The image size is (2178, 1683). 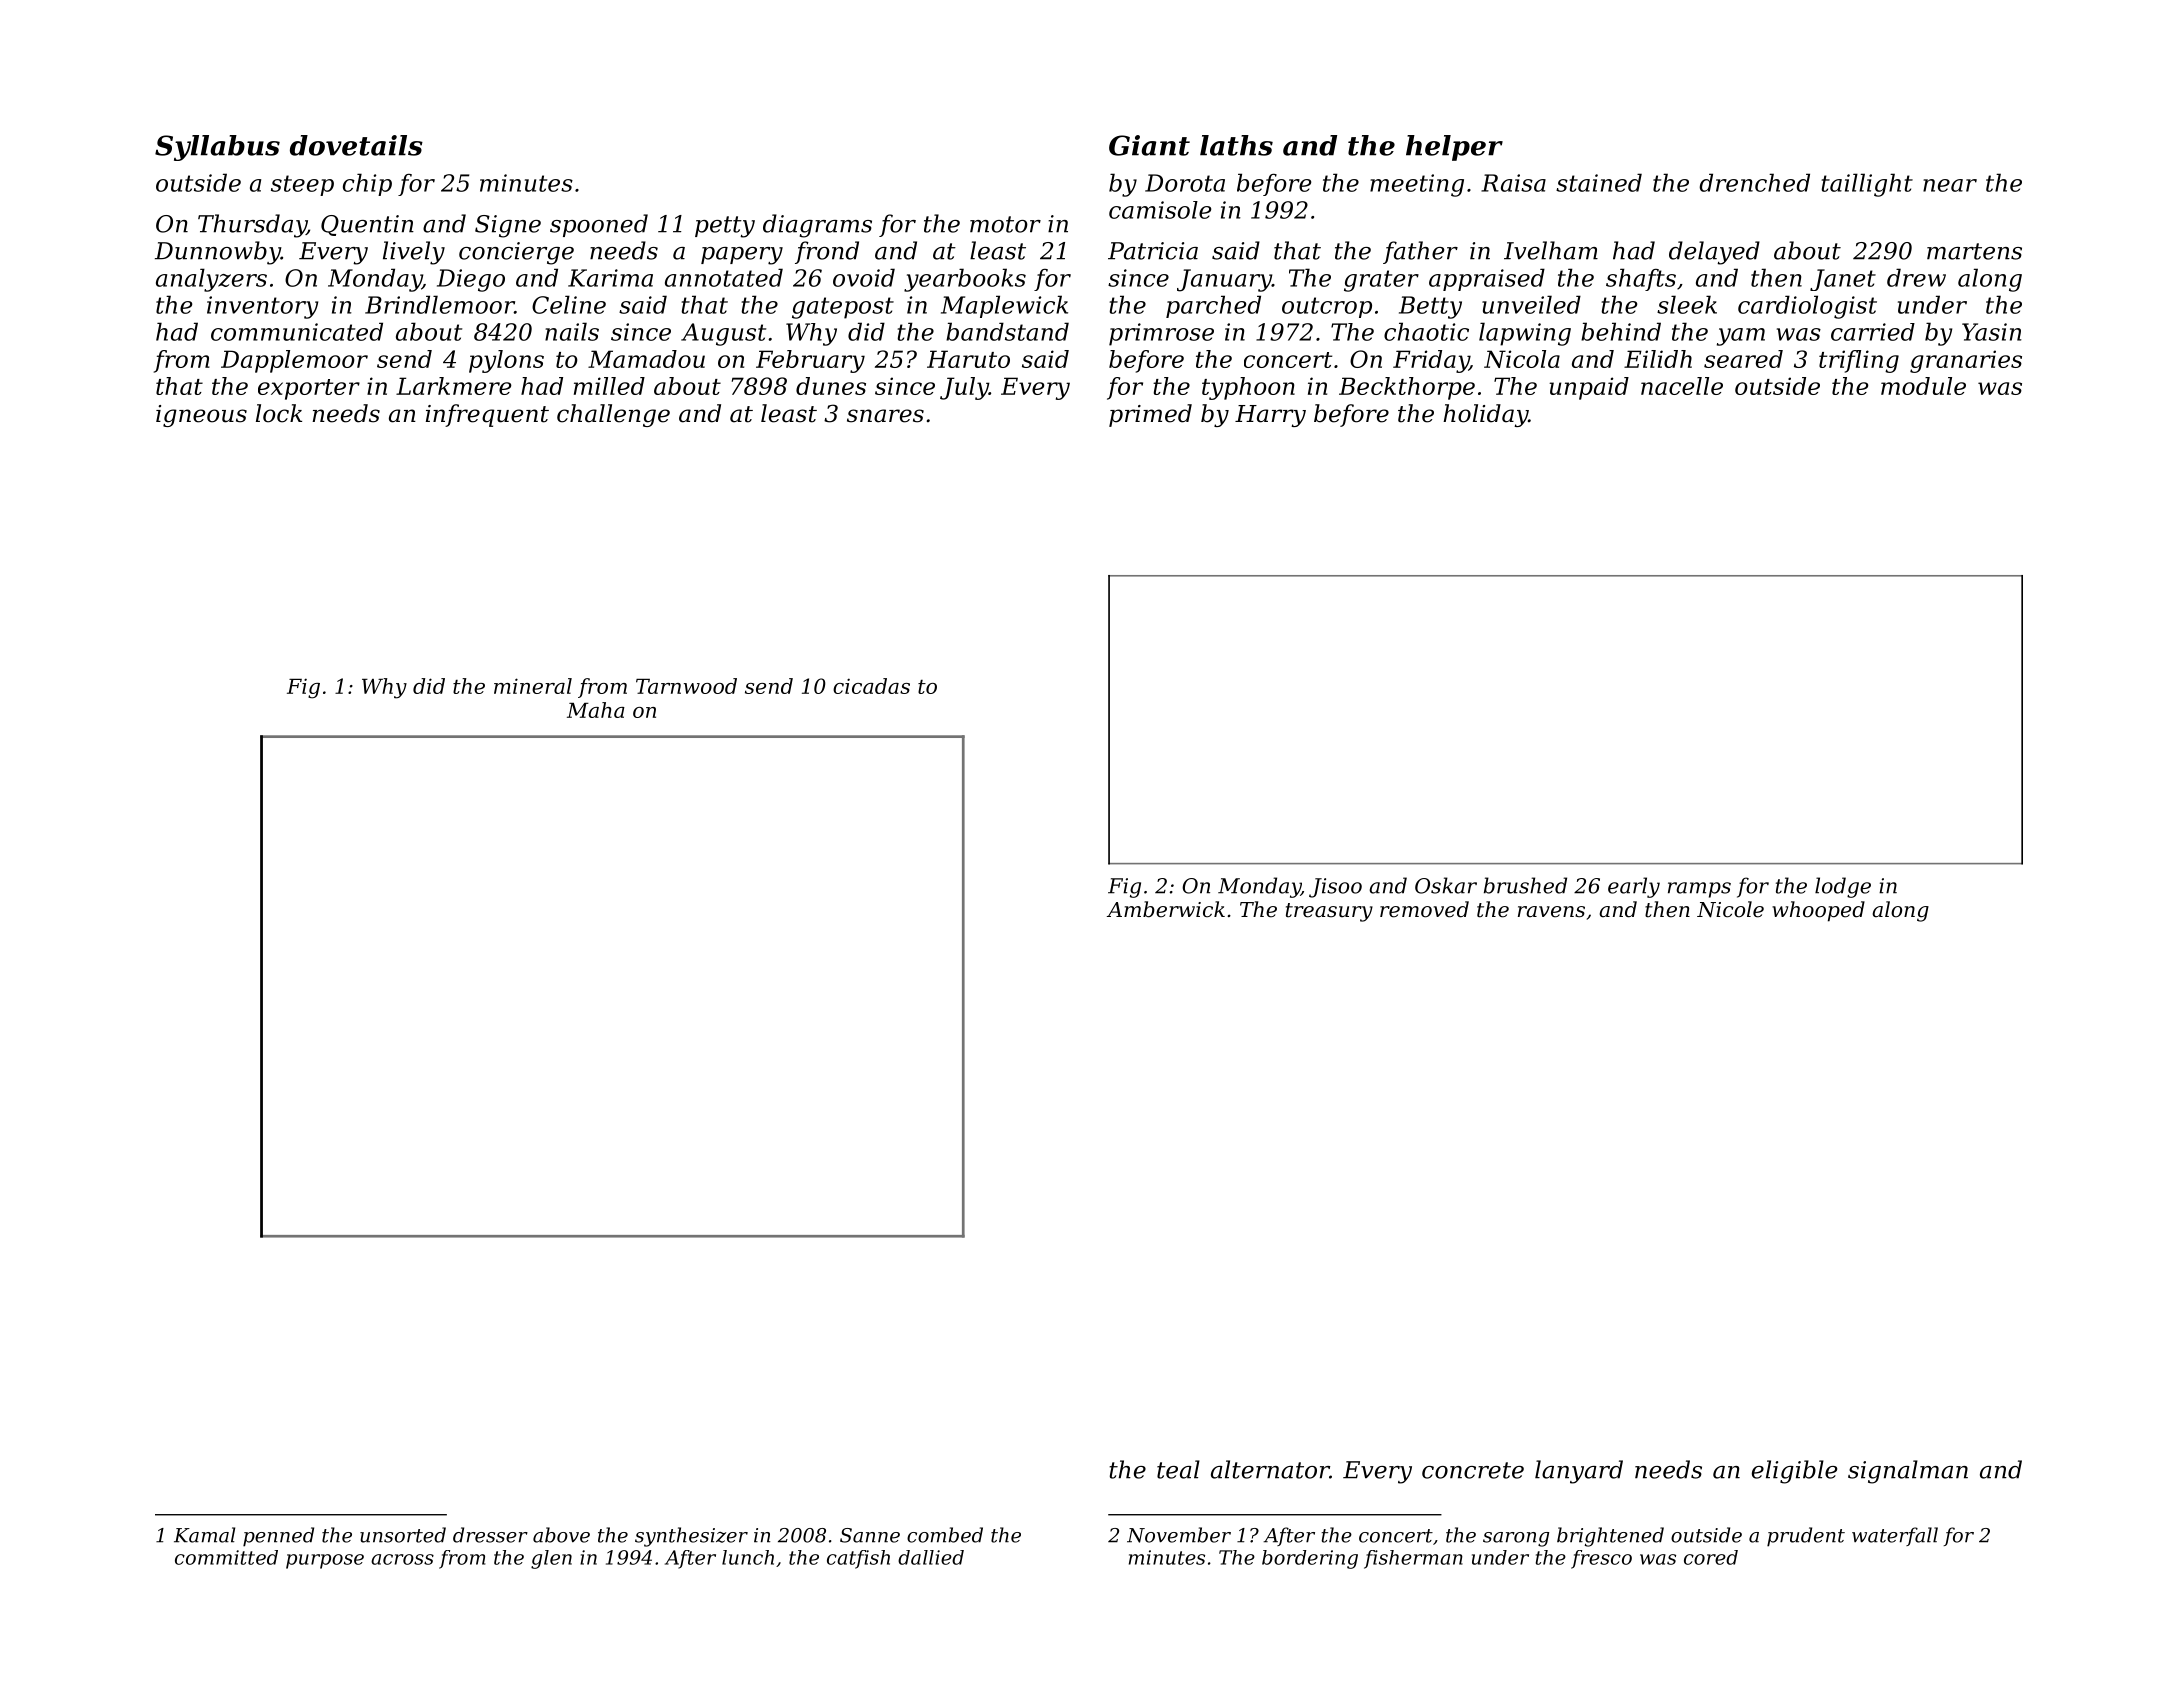 I want to click on infrequent, so click(x=487, y=415).
